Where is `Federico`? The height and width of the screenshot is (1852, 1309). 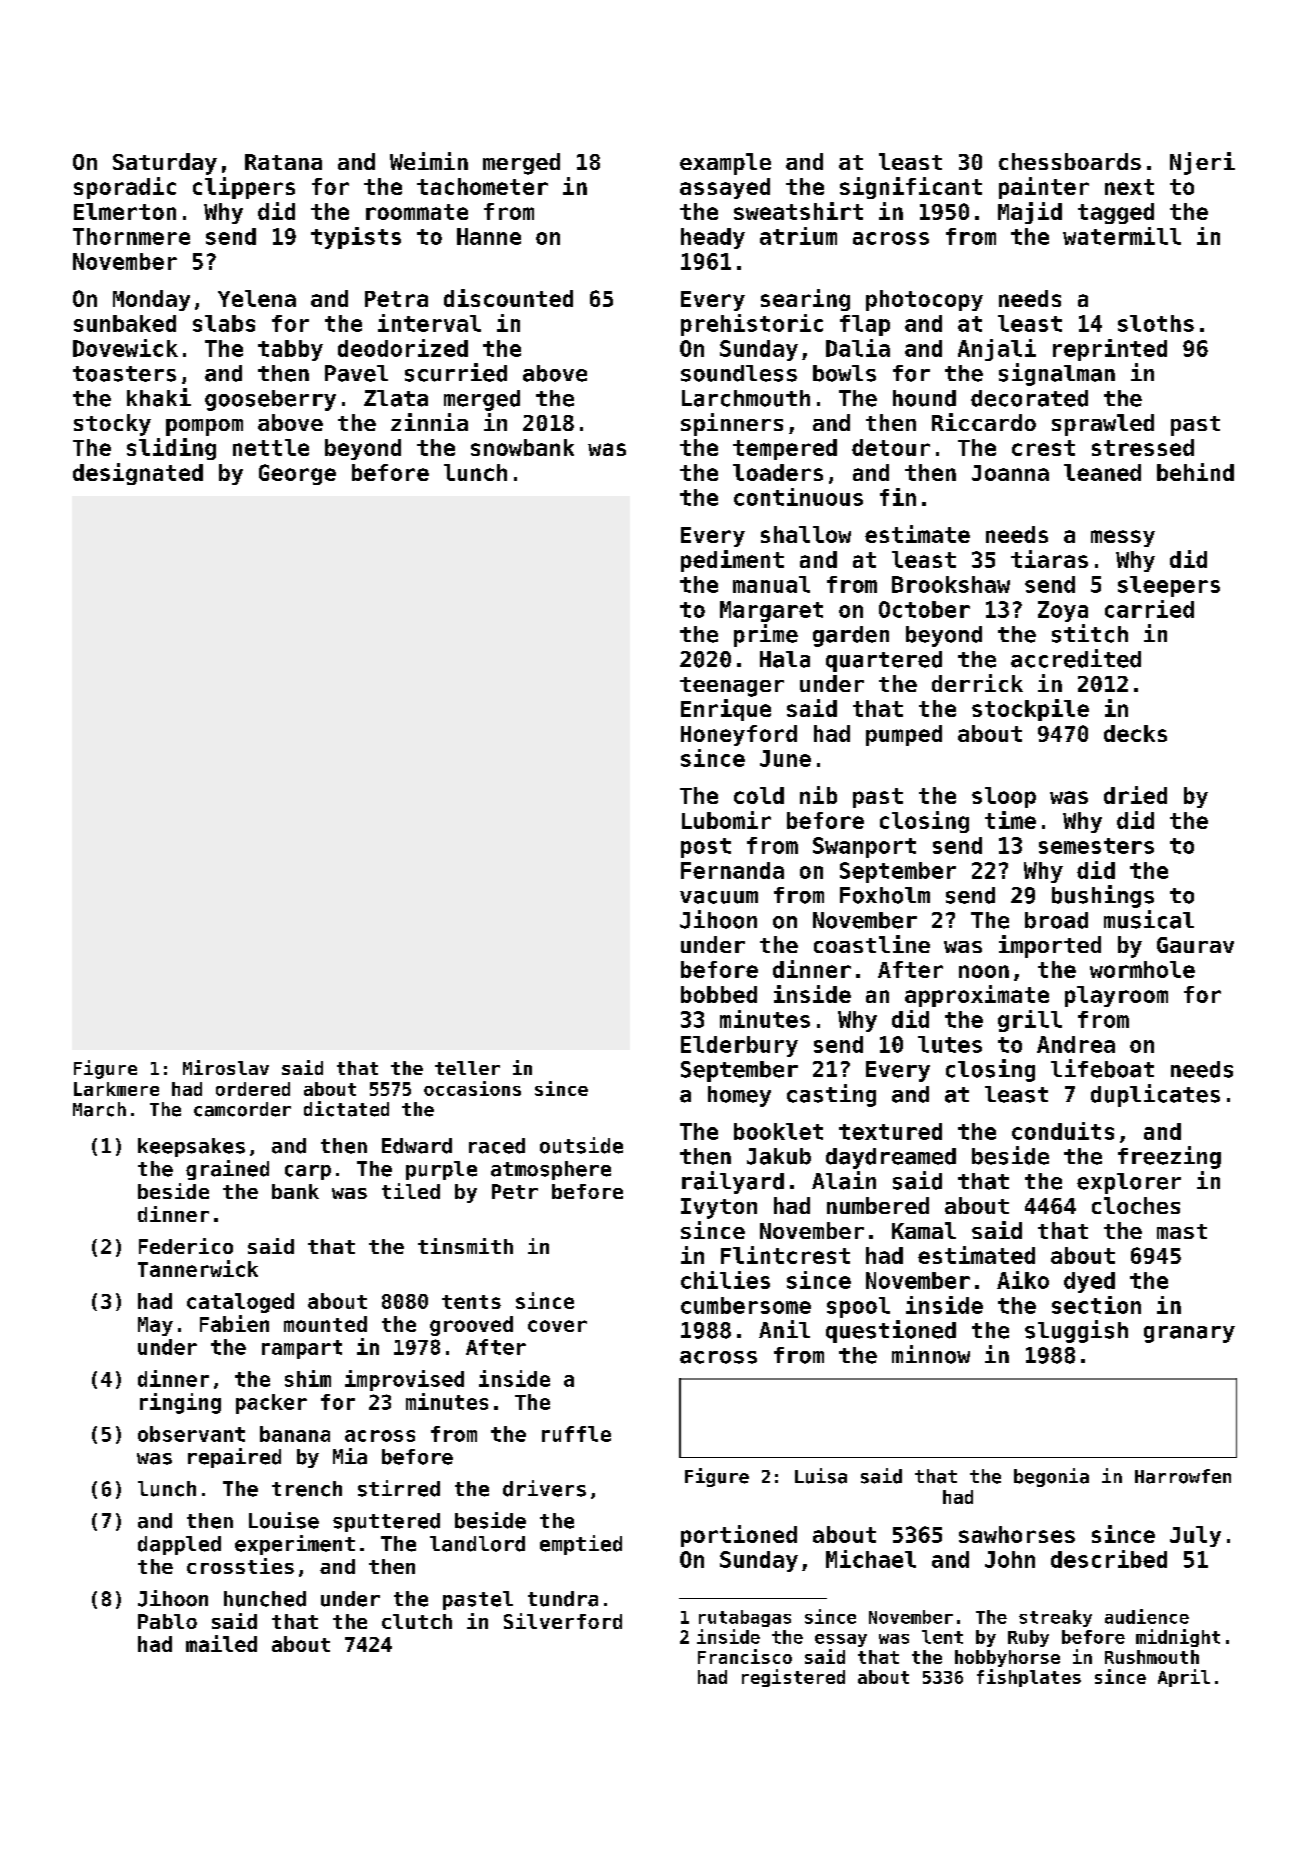 Federico is located at coordinates (186, 1246).
